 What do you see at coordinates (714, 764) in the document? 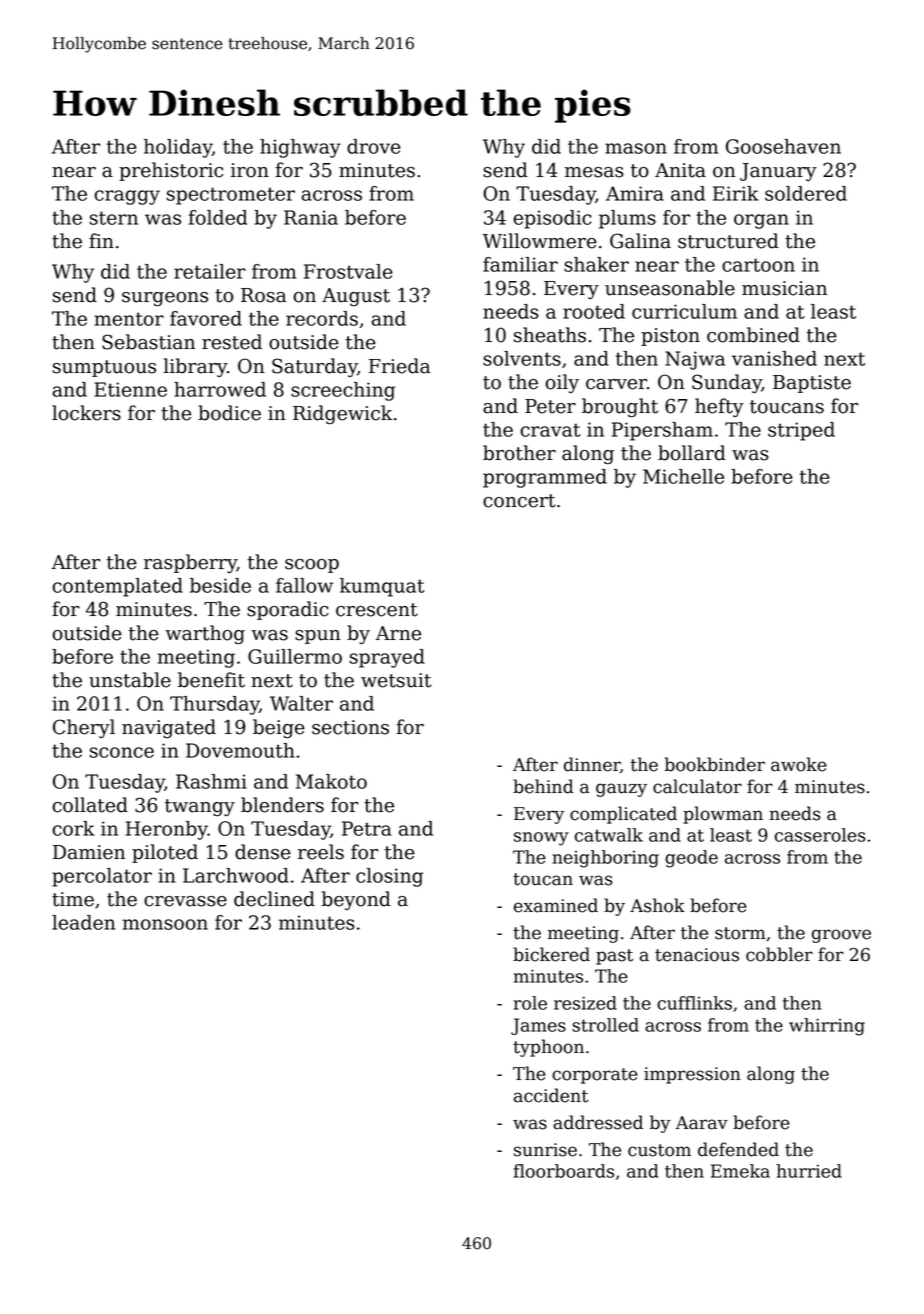
I see `bookbinder` at bounding box center [714, 764].
